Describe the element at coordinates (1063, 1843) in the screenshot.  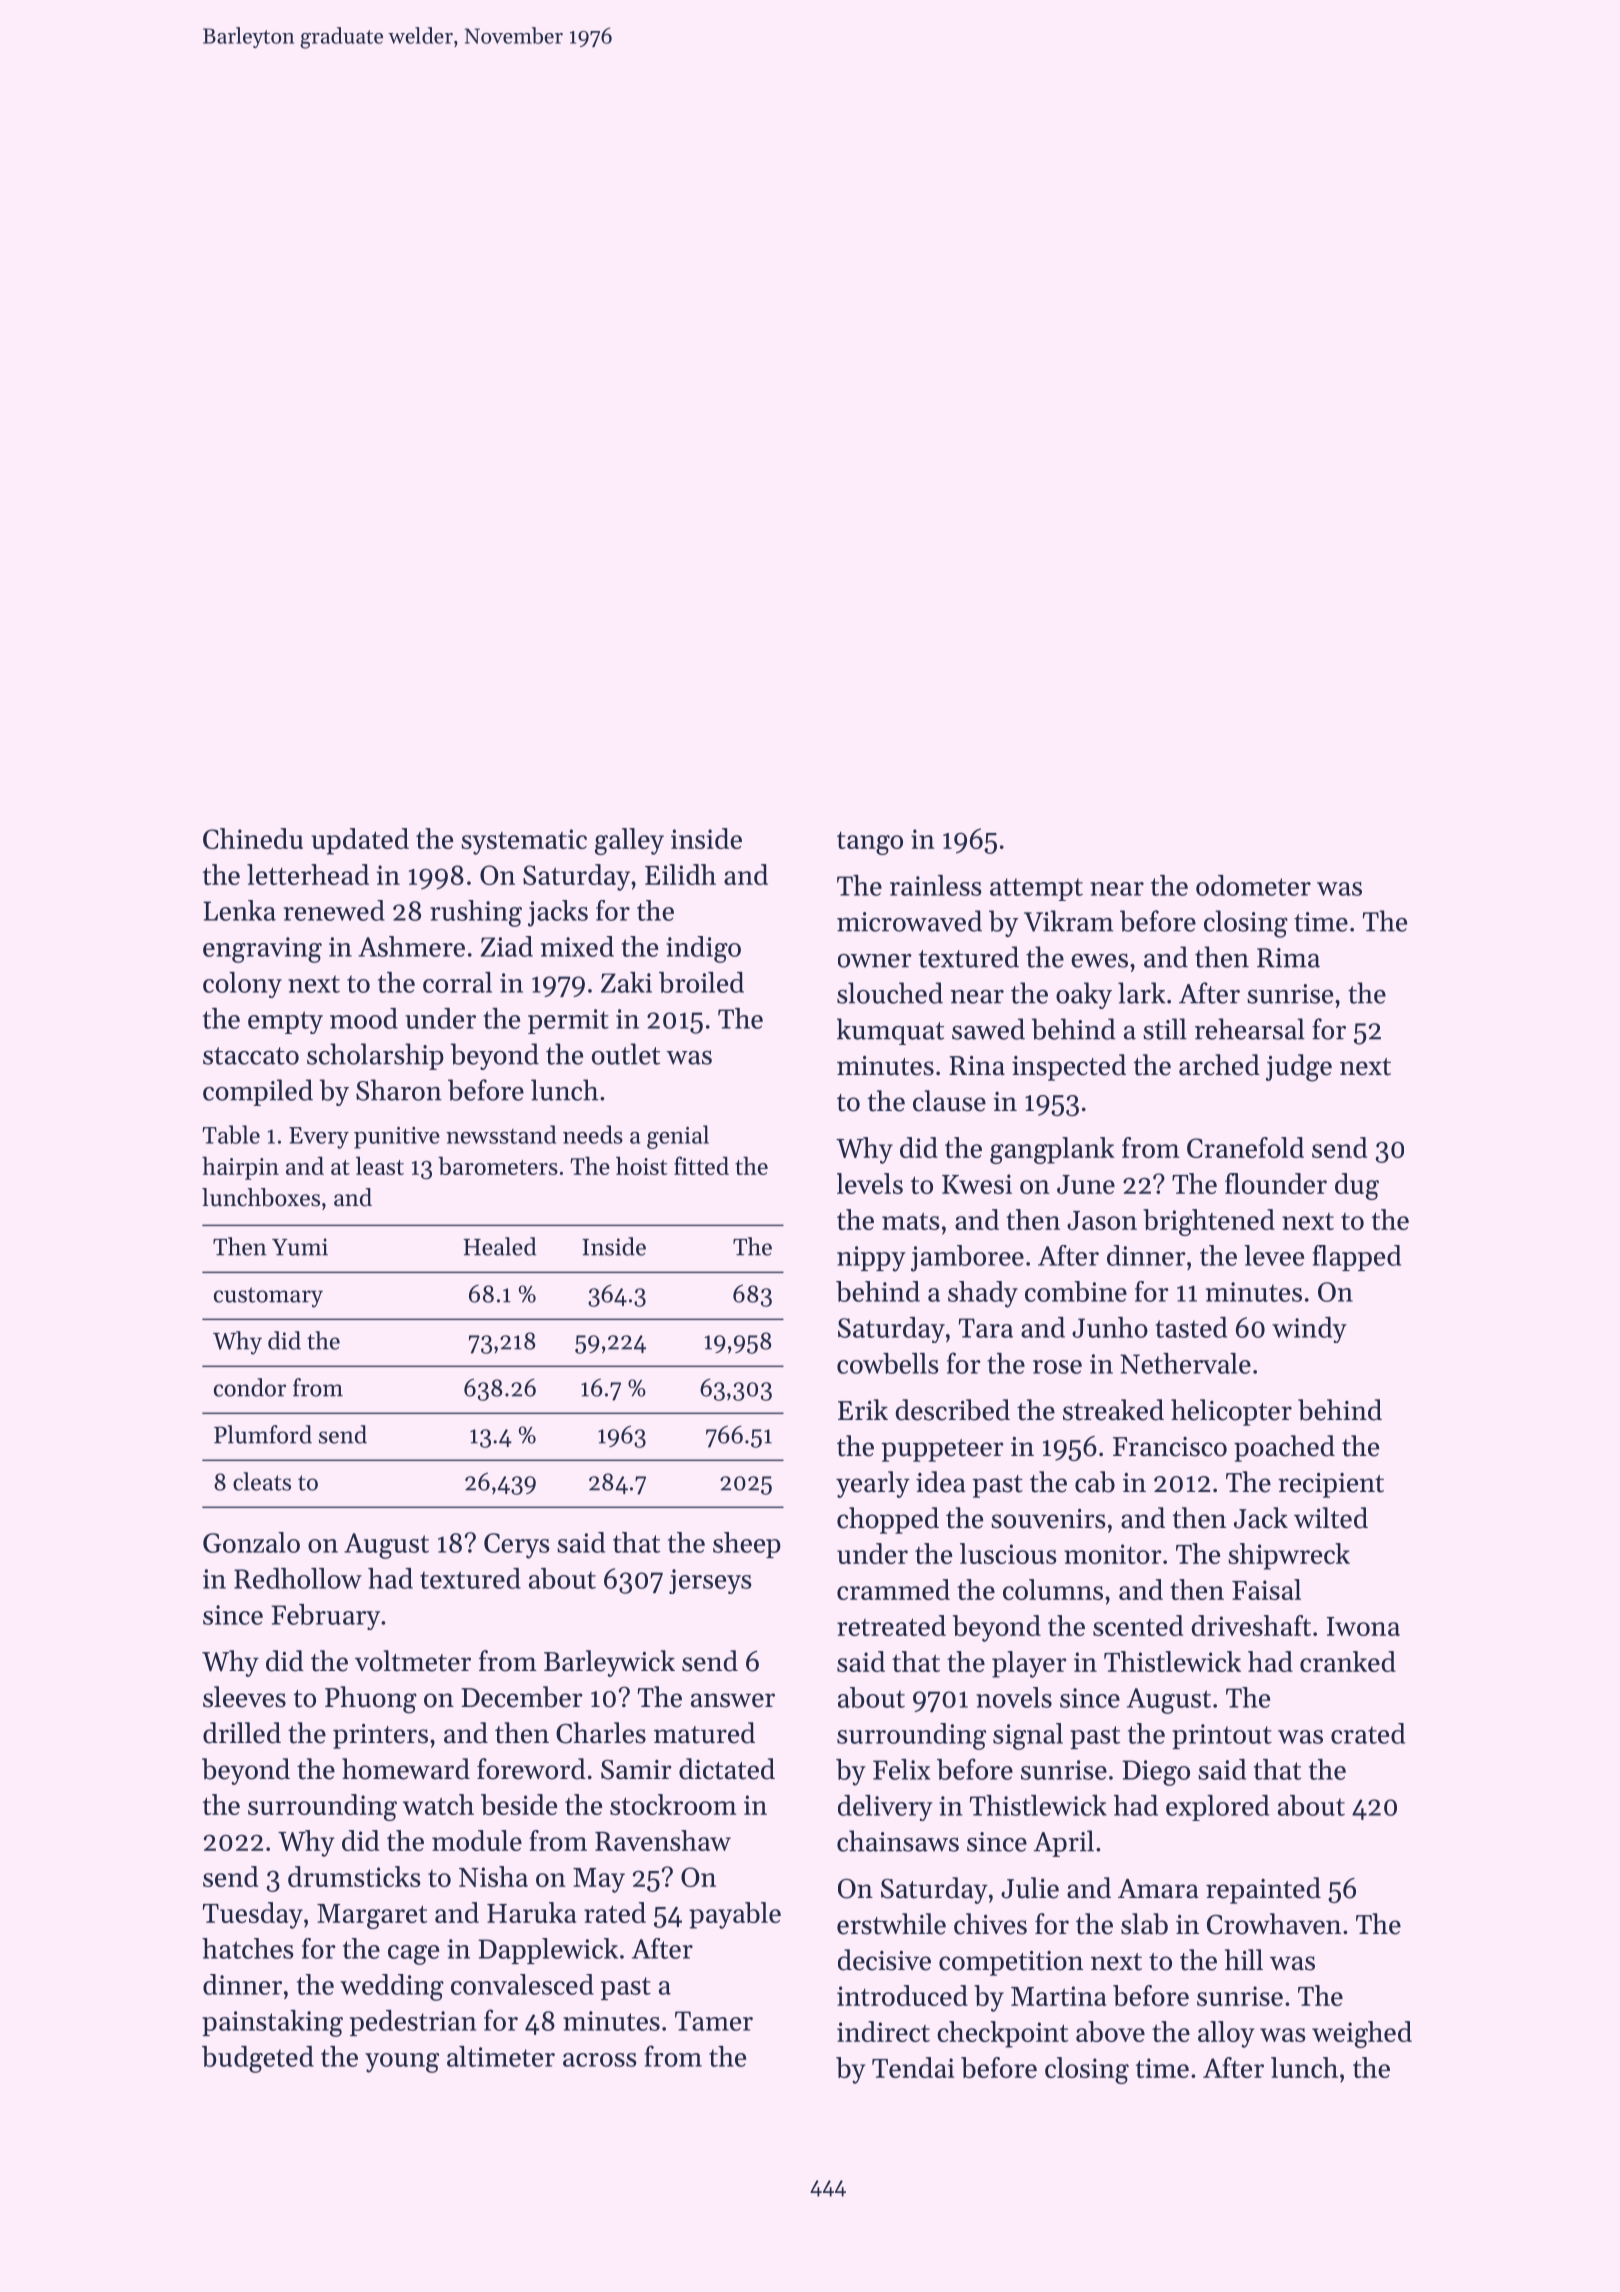
I see `April` at that location.
